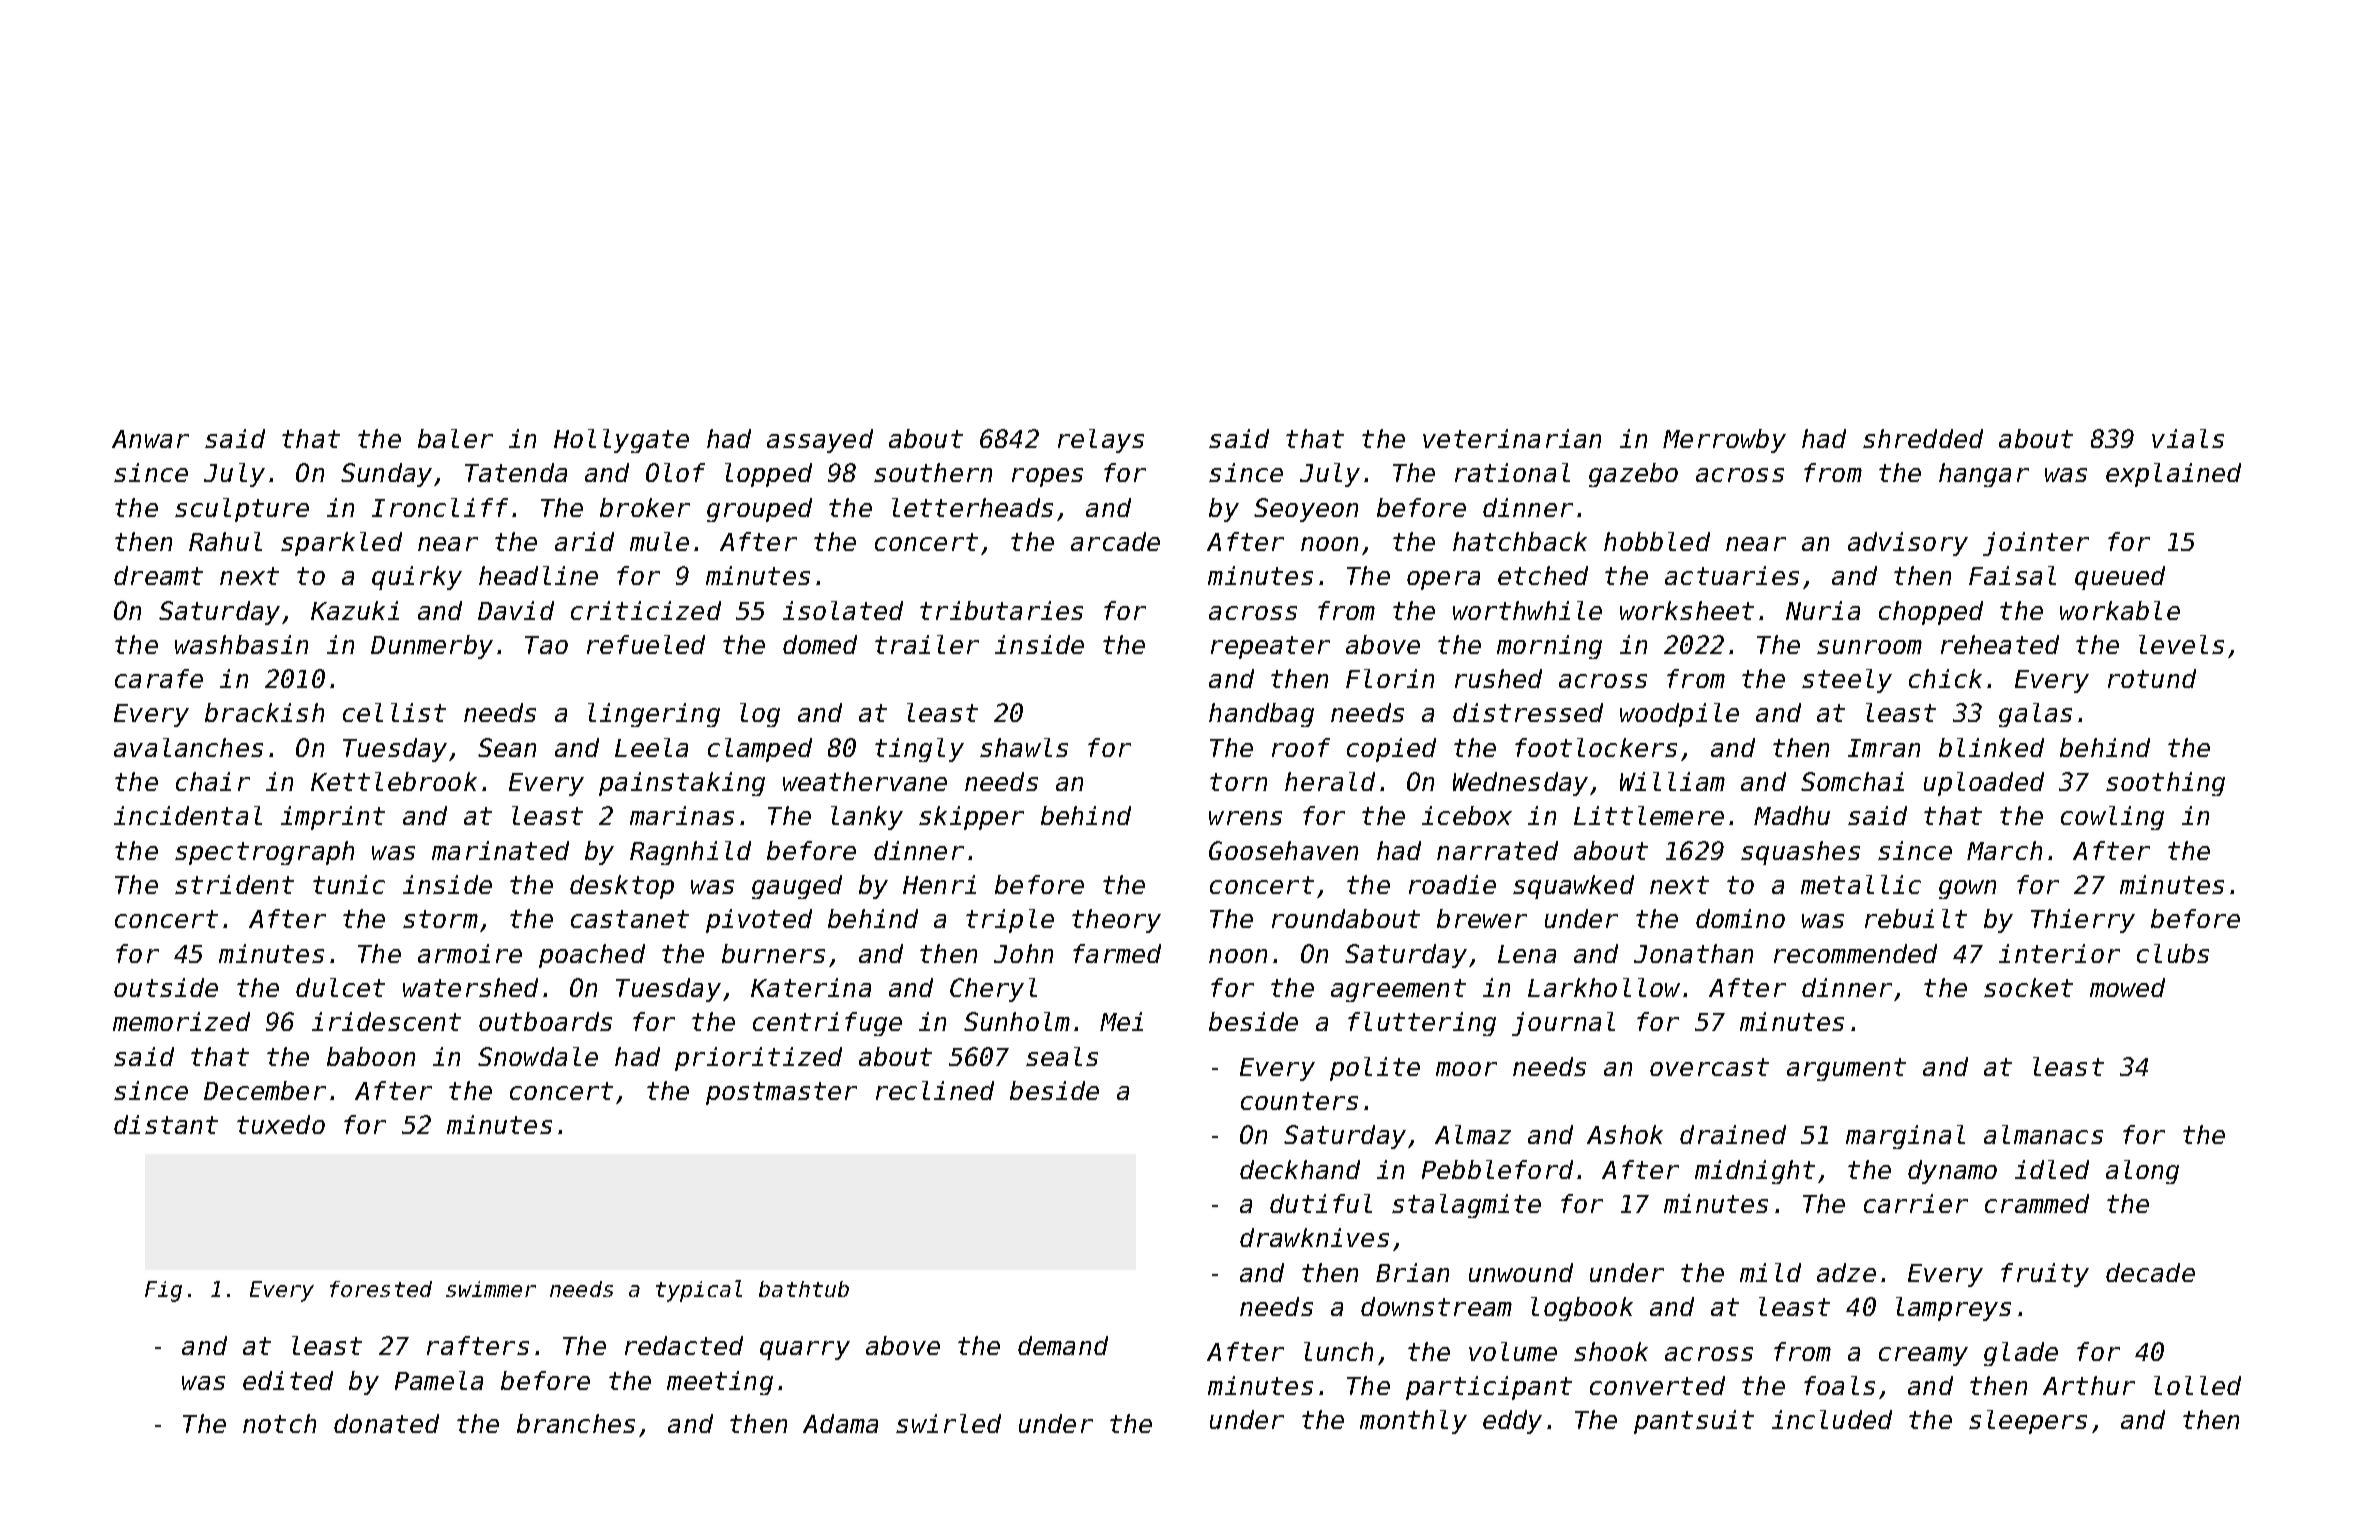 The width and height of the screenshot is (2376, 1537). I want to click on donated, so click(386, 1423).
